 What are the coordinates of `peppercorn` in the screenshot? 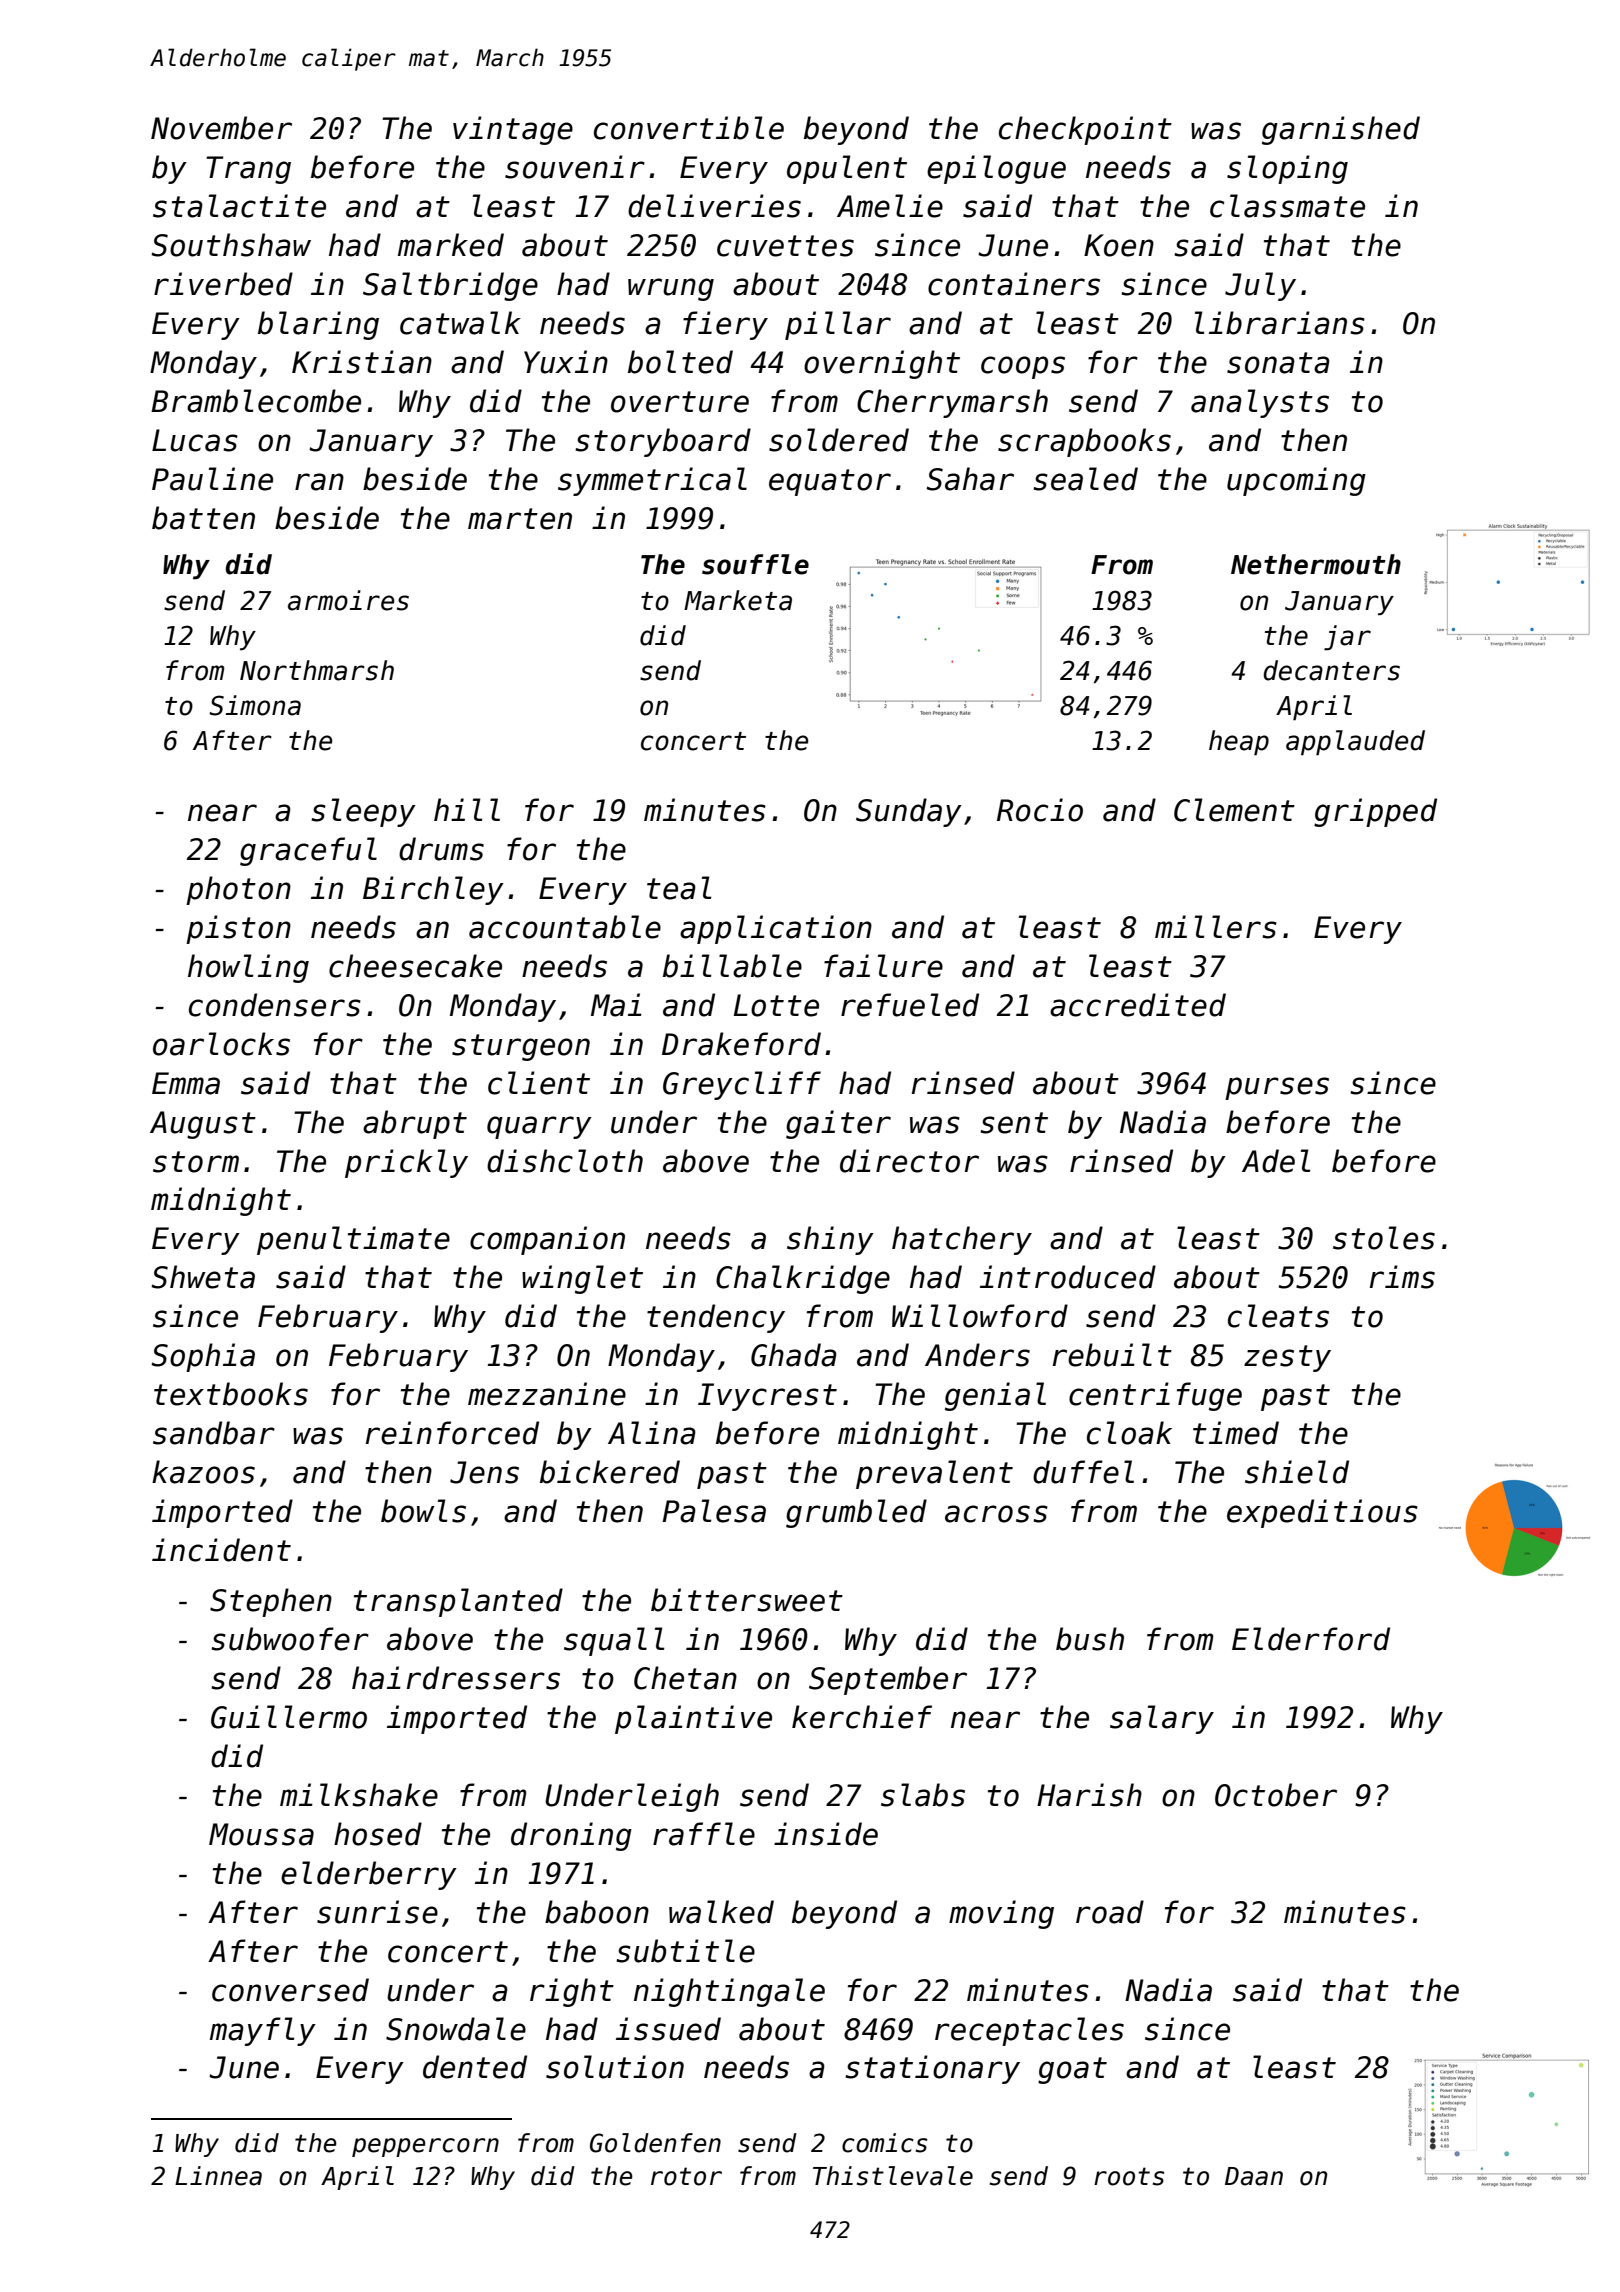 It's located at (425, 2147).
